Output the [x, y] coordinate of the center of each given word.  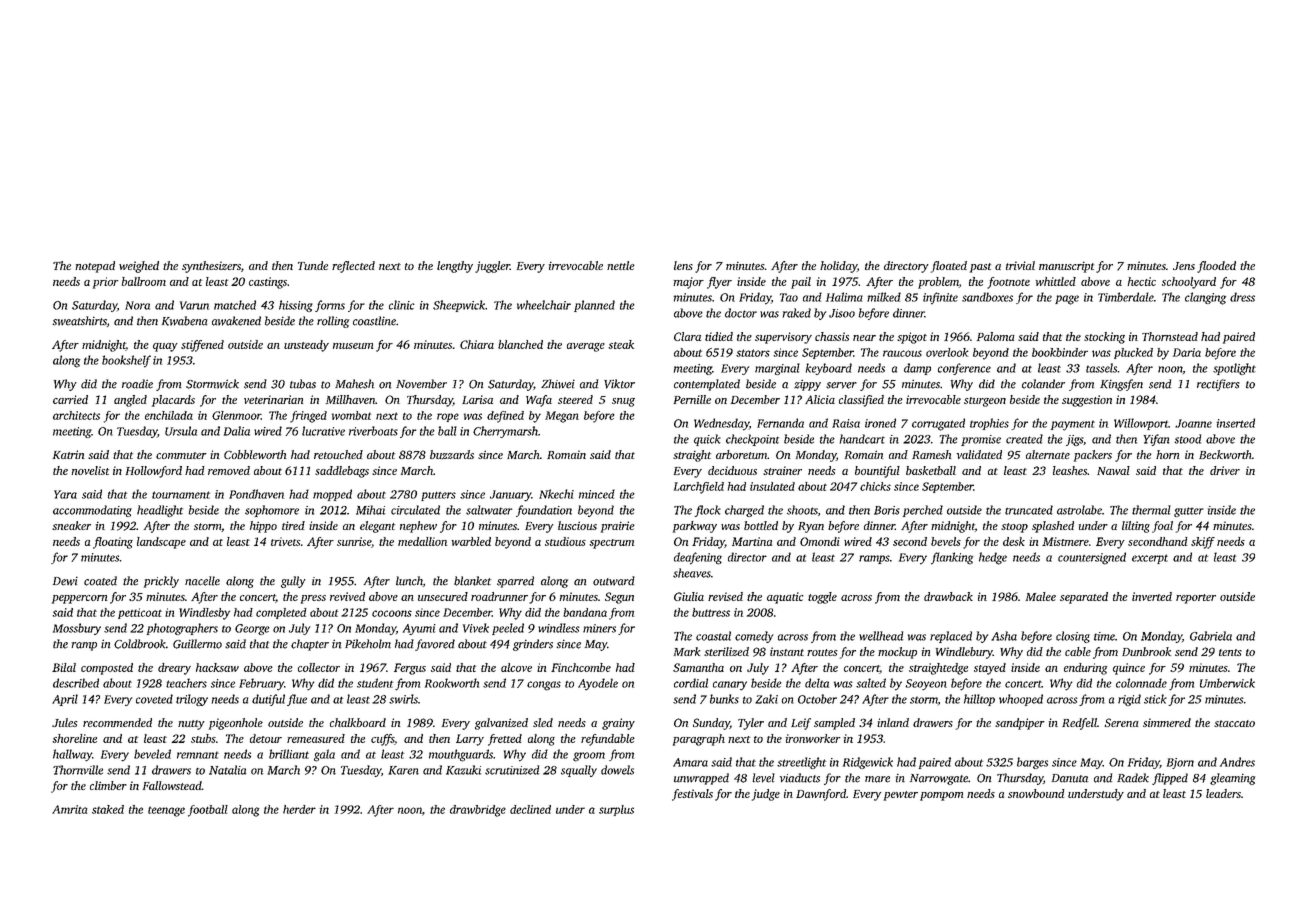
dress [1242, 297]
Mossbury [77, 629]
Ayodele [598, 684]
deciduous [732, 470]
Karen [403, 770]
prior [105, 283]
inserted [1236, 423]
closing [1073, 637]
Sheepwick [459, 306]
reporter [1196, 599]
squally [579, 771]
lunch [409, 581]
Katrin [68, 454]
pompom [941, 796]
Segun [619, 598]
